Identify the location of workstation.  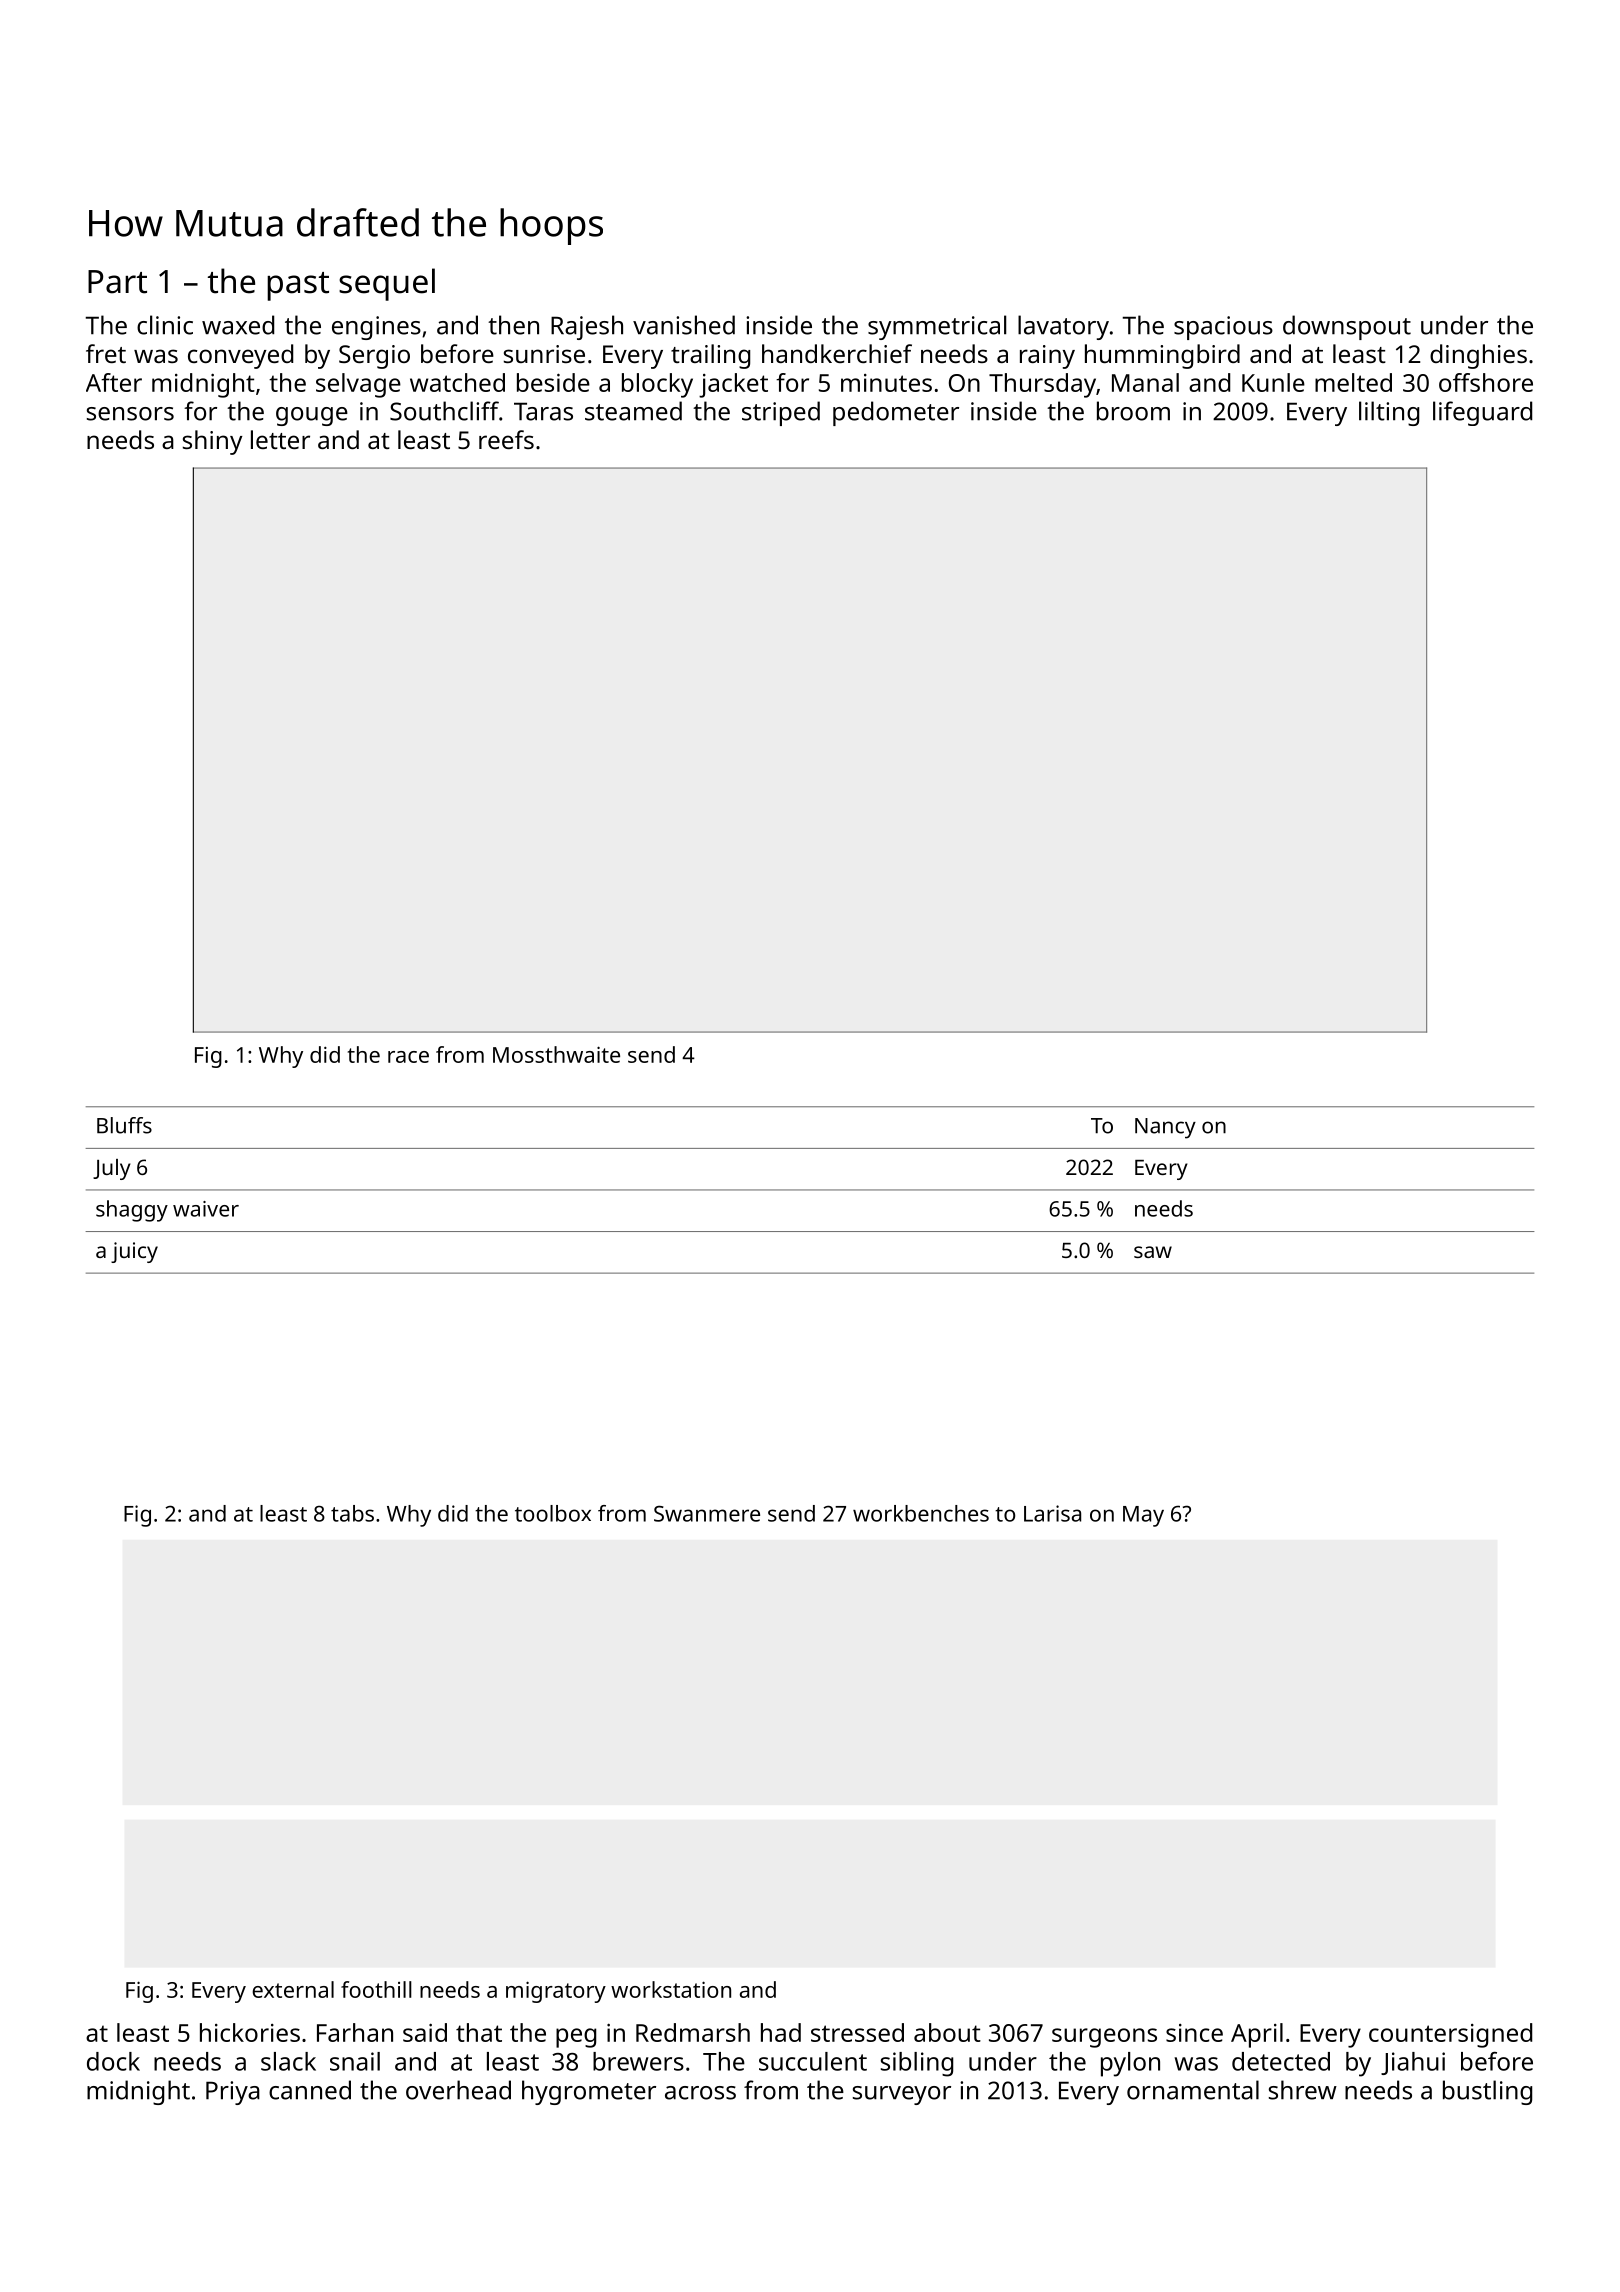
(671, 1989).
